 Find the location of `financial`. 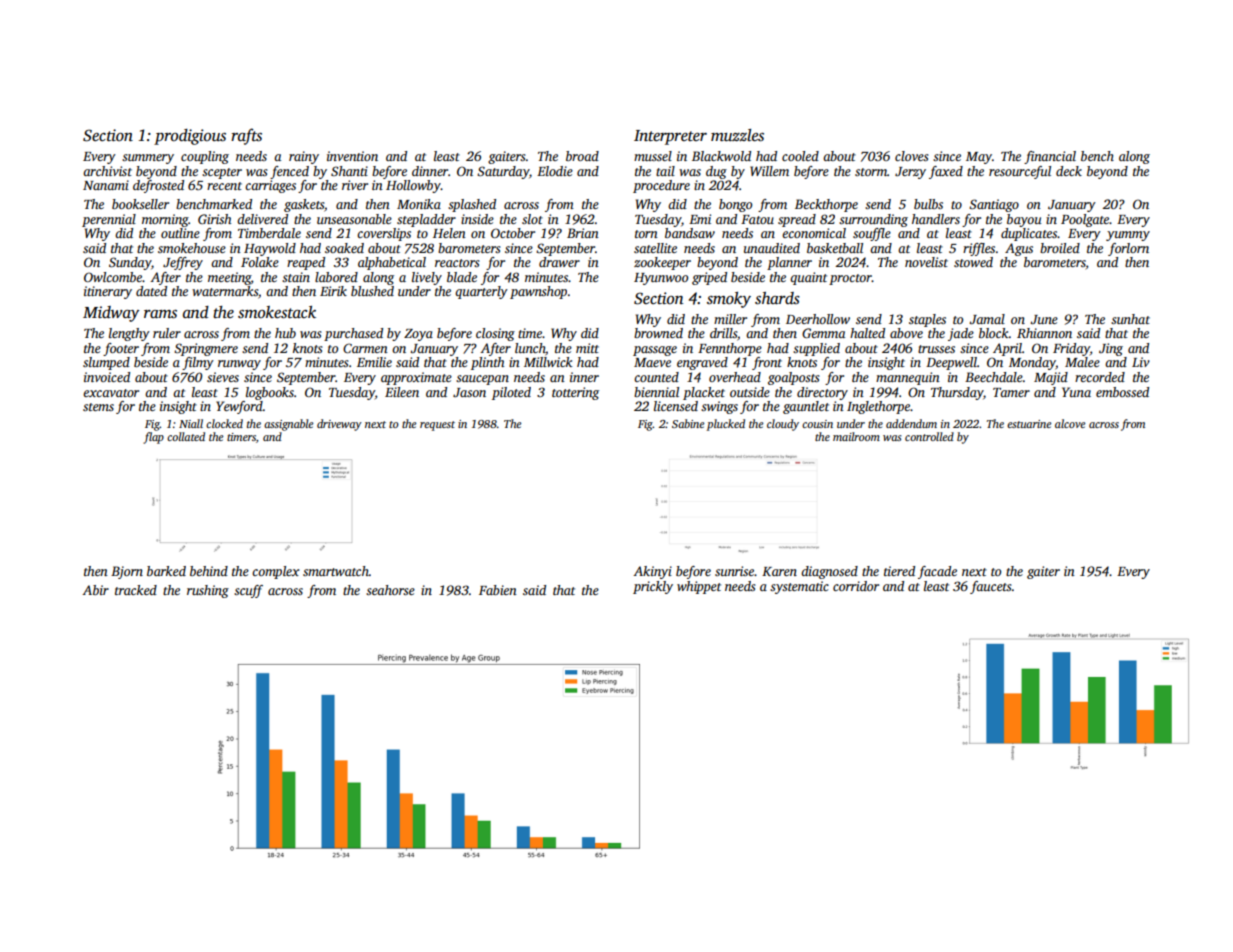

financial is located at coordinates (1050, 157).
